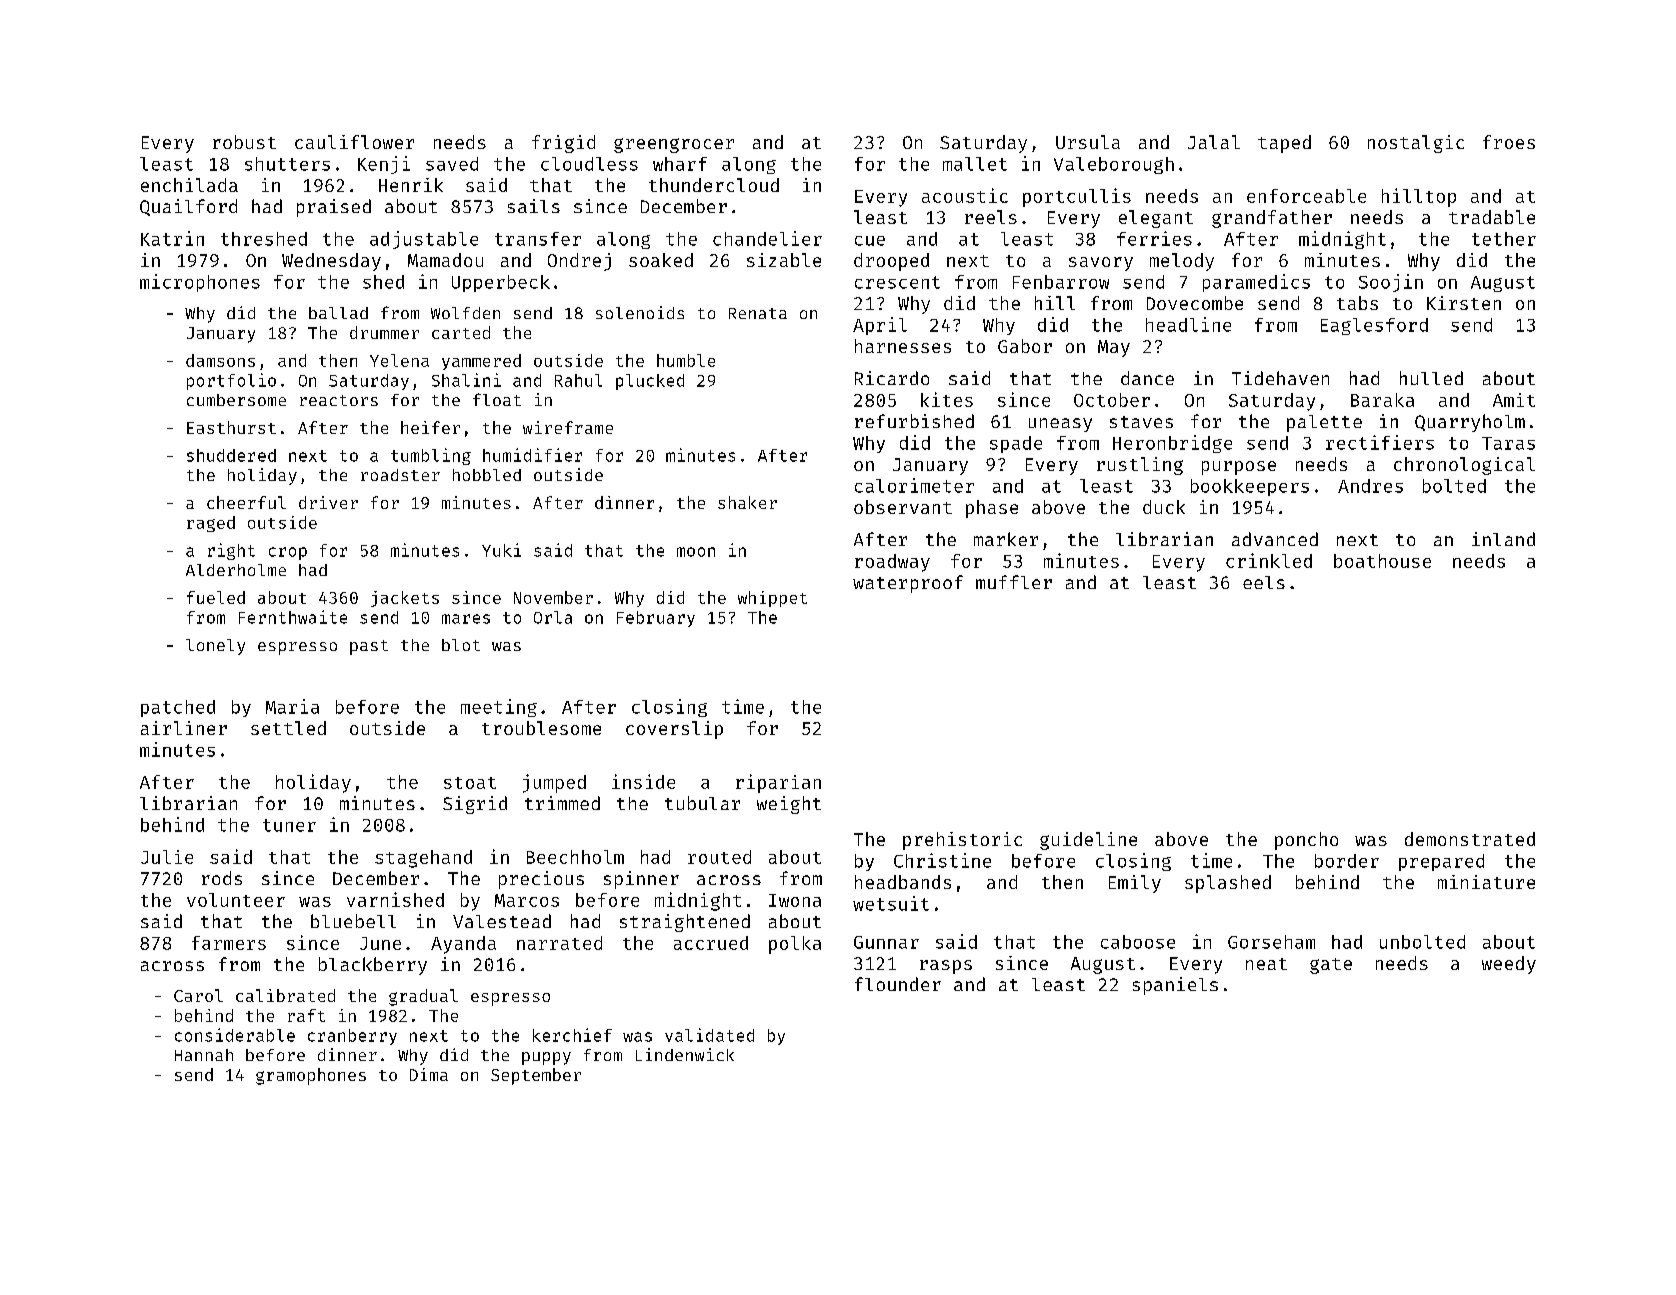  Describe the element at coordinates (220, 360) in the screenshot. I see `damsons` at that location.
